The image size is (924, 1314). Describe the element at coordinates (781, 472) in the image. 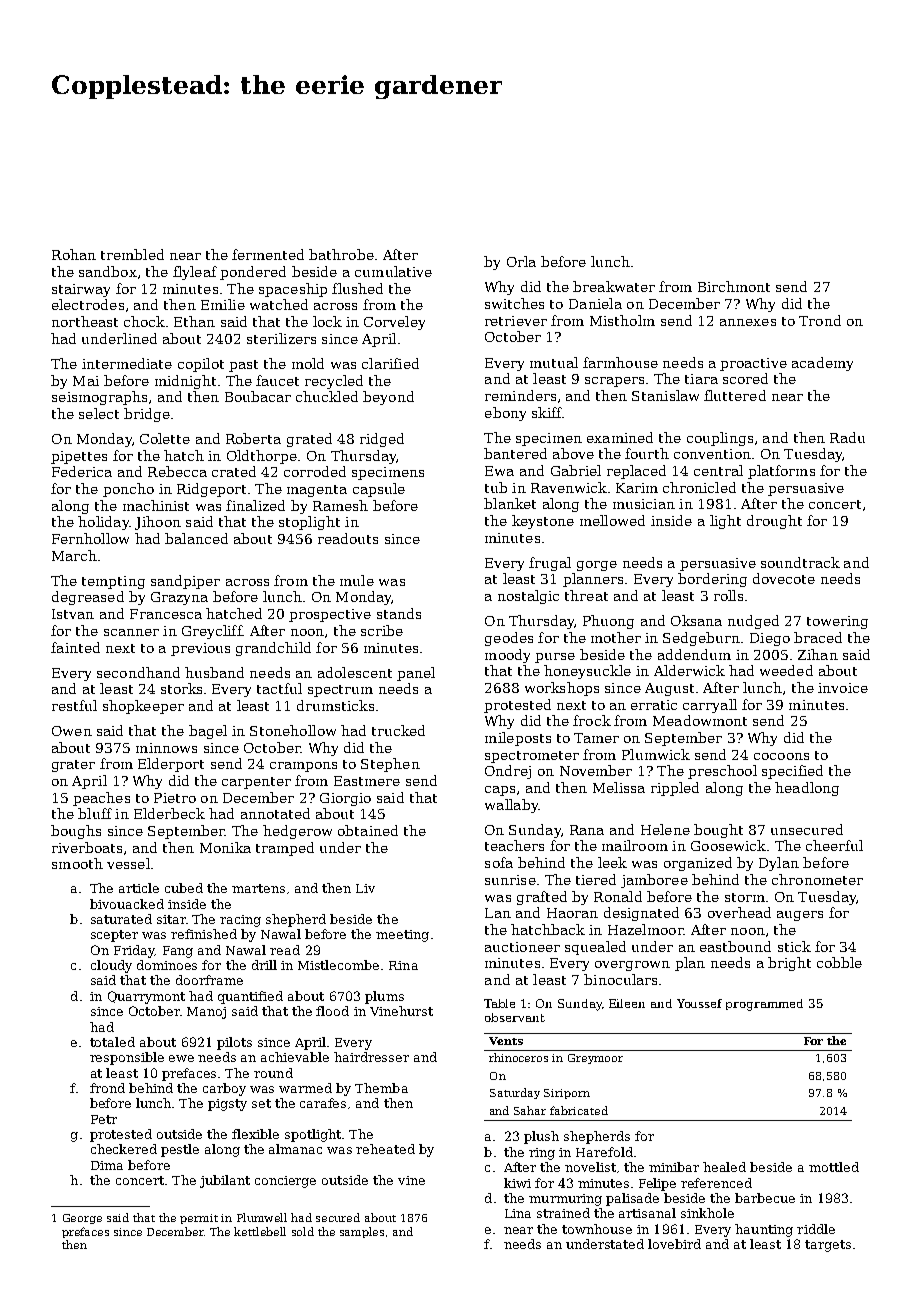

I see `platforms` at that location.
